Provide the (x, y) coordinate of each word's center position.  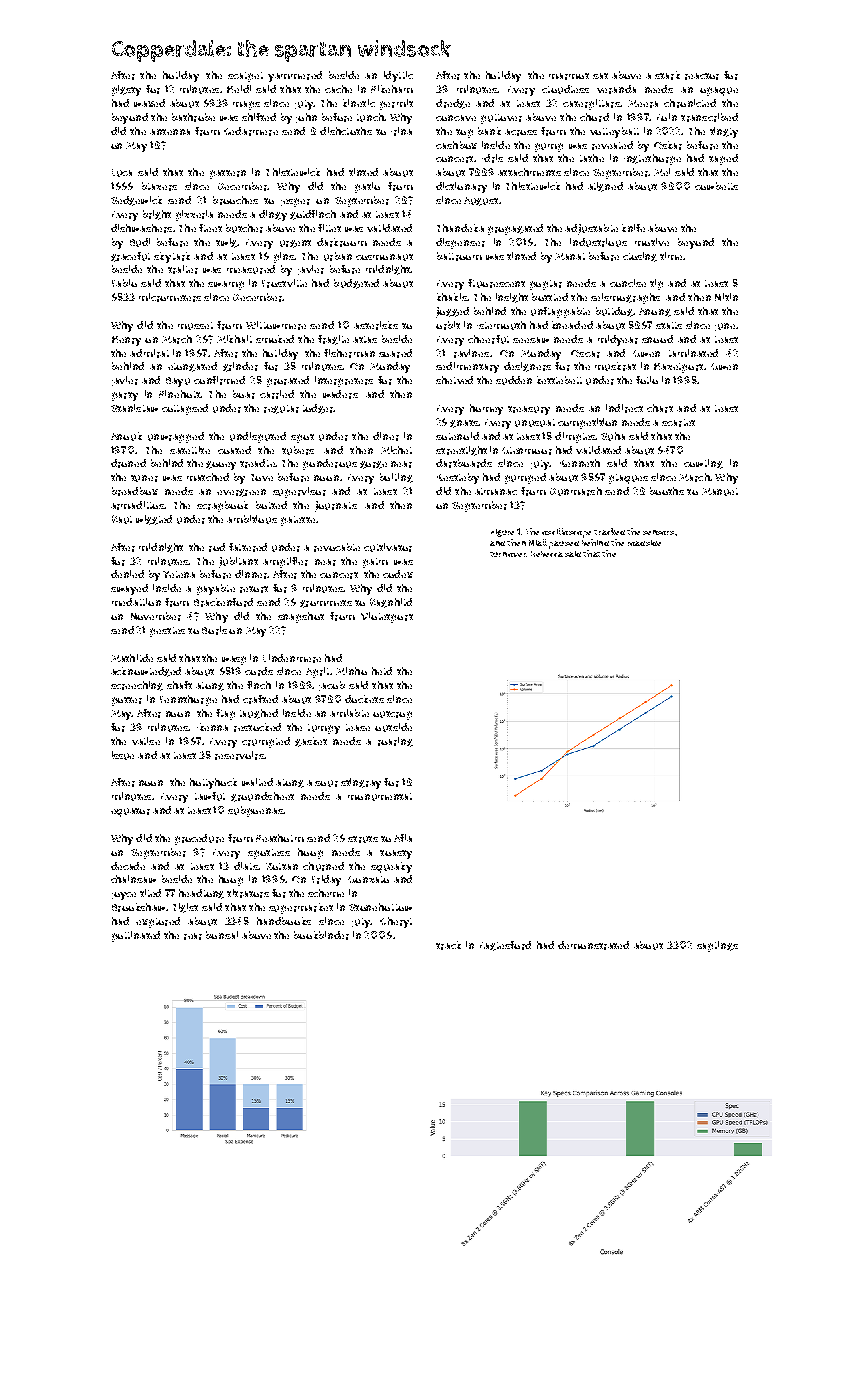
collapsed (185, 409)
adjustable (591, 229)
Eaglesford (505, 946)
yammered (295, 76)
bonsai (222, 935)
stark (667, 75)
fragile (333, 340)
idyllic (398, 76)
